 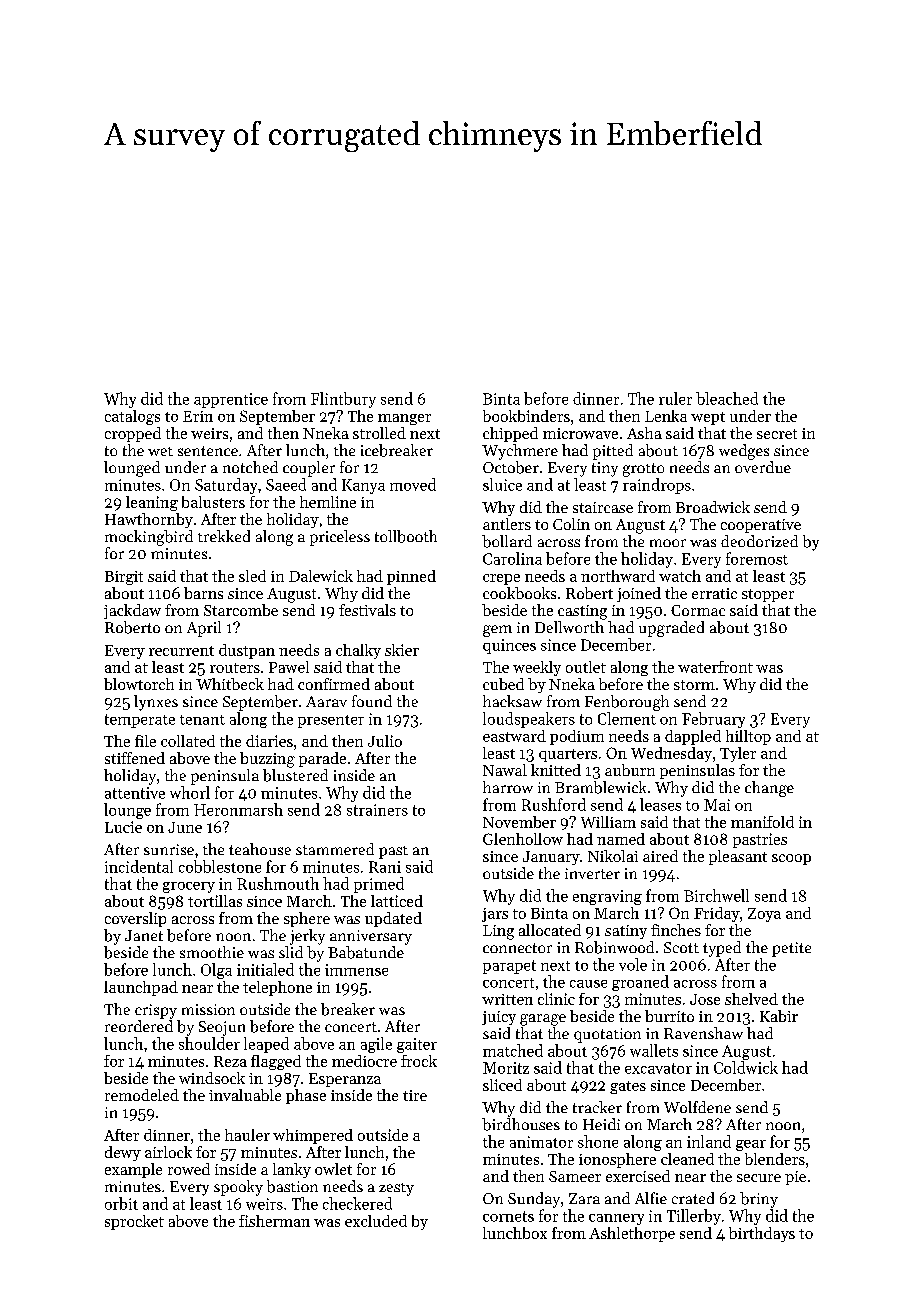 I want to click on Flintbury, so click(x=343, y=400).
